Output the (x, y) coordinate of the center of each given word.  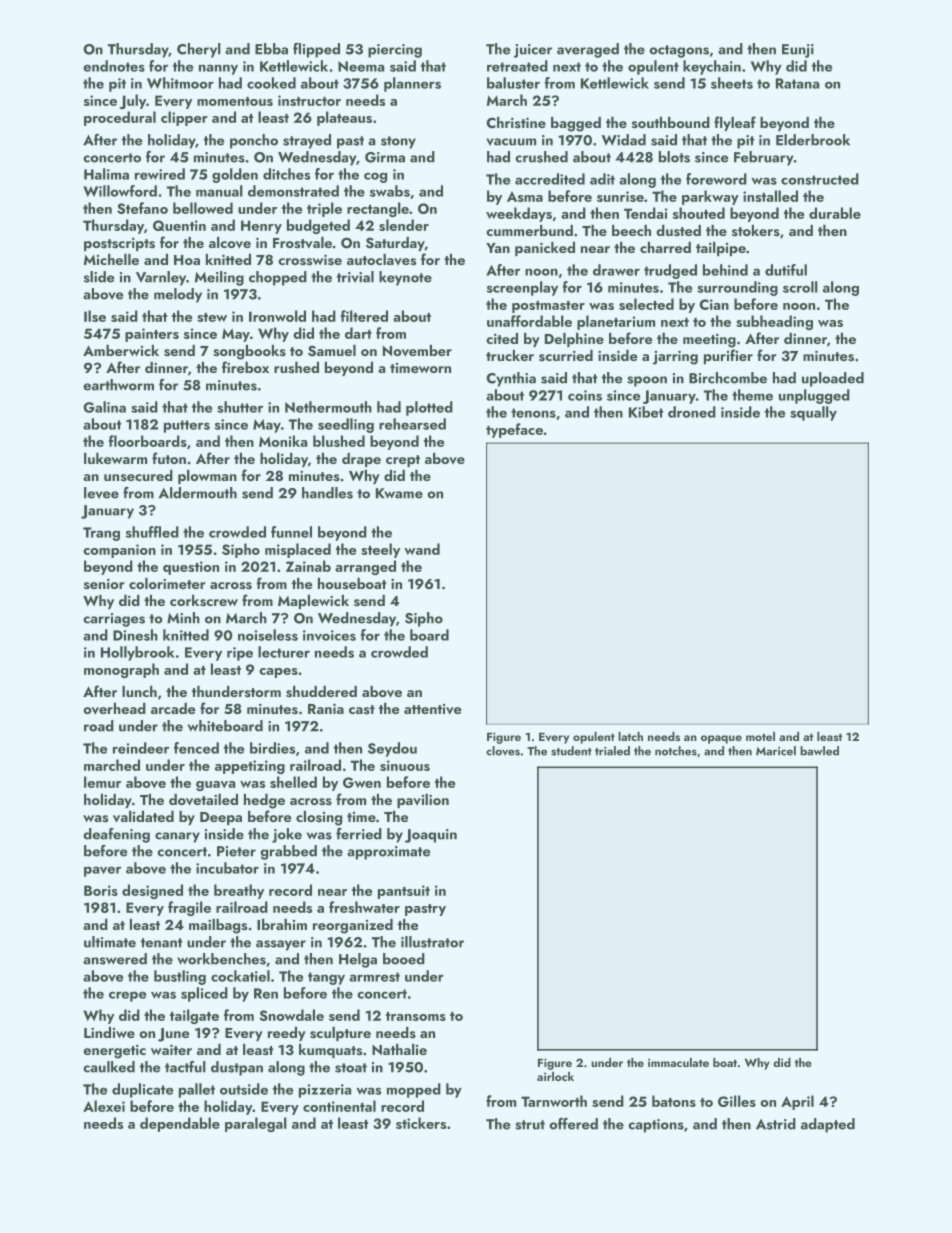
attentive (432, 709)
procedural (120, 118)
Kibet (646, 412)
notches (676, 751)
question (191, 568)
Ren (266, 993)
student (571, 751)
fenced (196, 748)
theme (752, 395)
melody (178, 295)
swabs (390, 191)
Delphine (574, 340)
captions (656, 1126)
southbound (671, 123)
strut (530, 1125)
